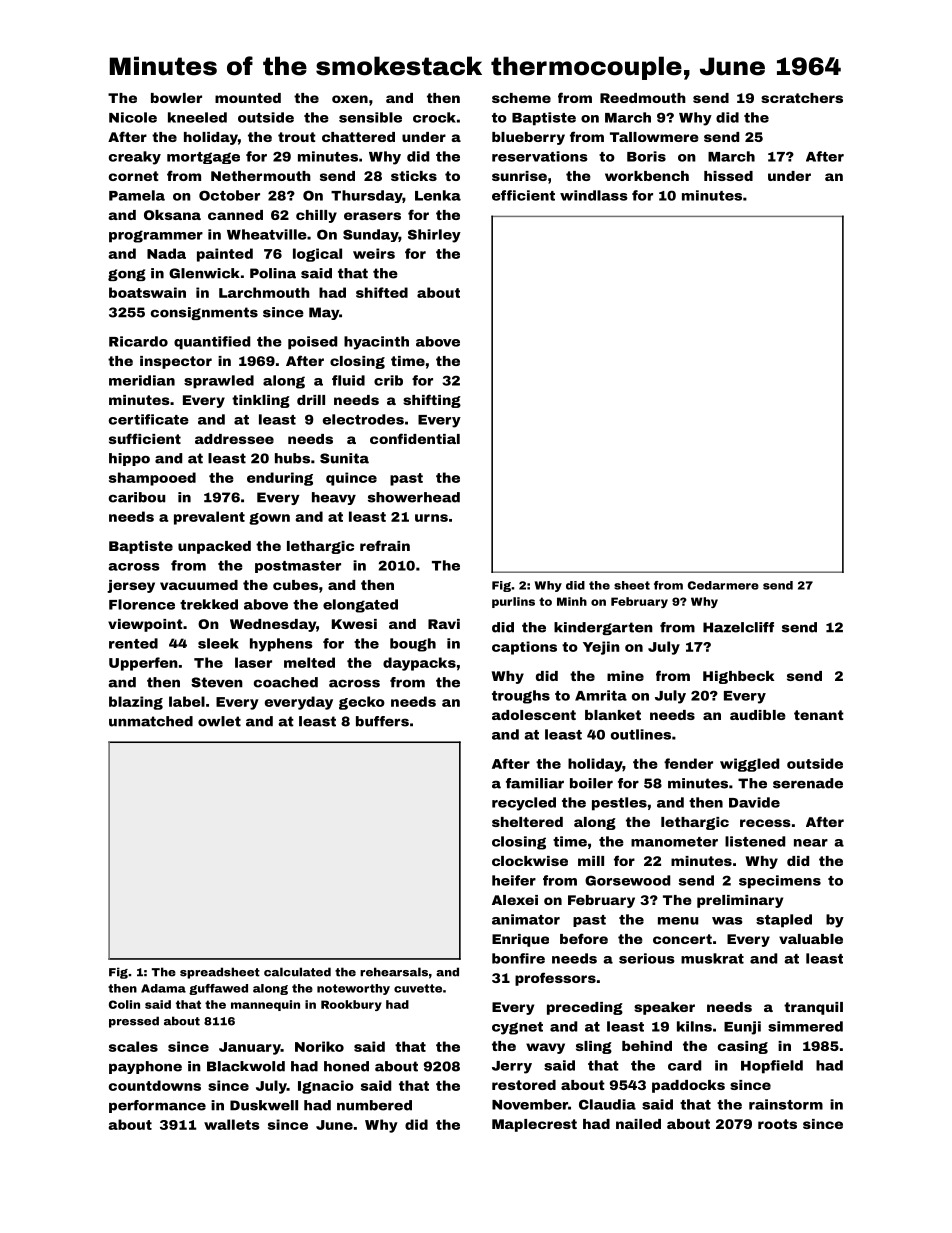 This screenshot has height=1233, width=952. Describe the element at coordinates (728, 176) in the screenshot. I see `hissed` at that location.
